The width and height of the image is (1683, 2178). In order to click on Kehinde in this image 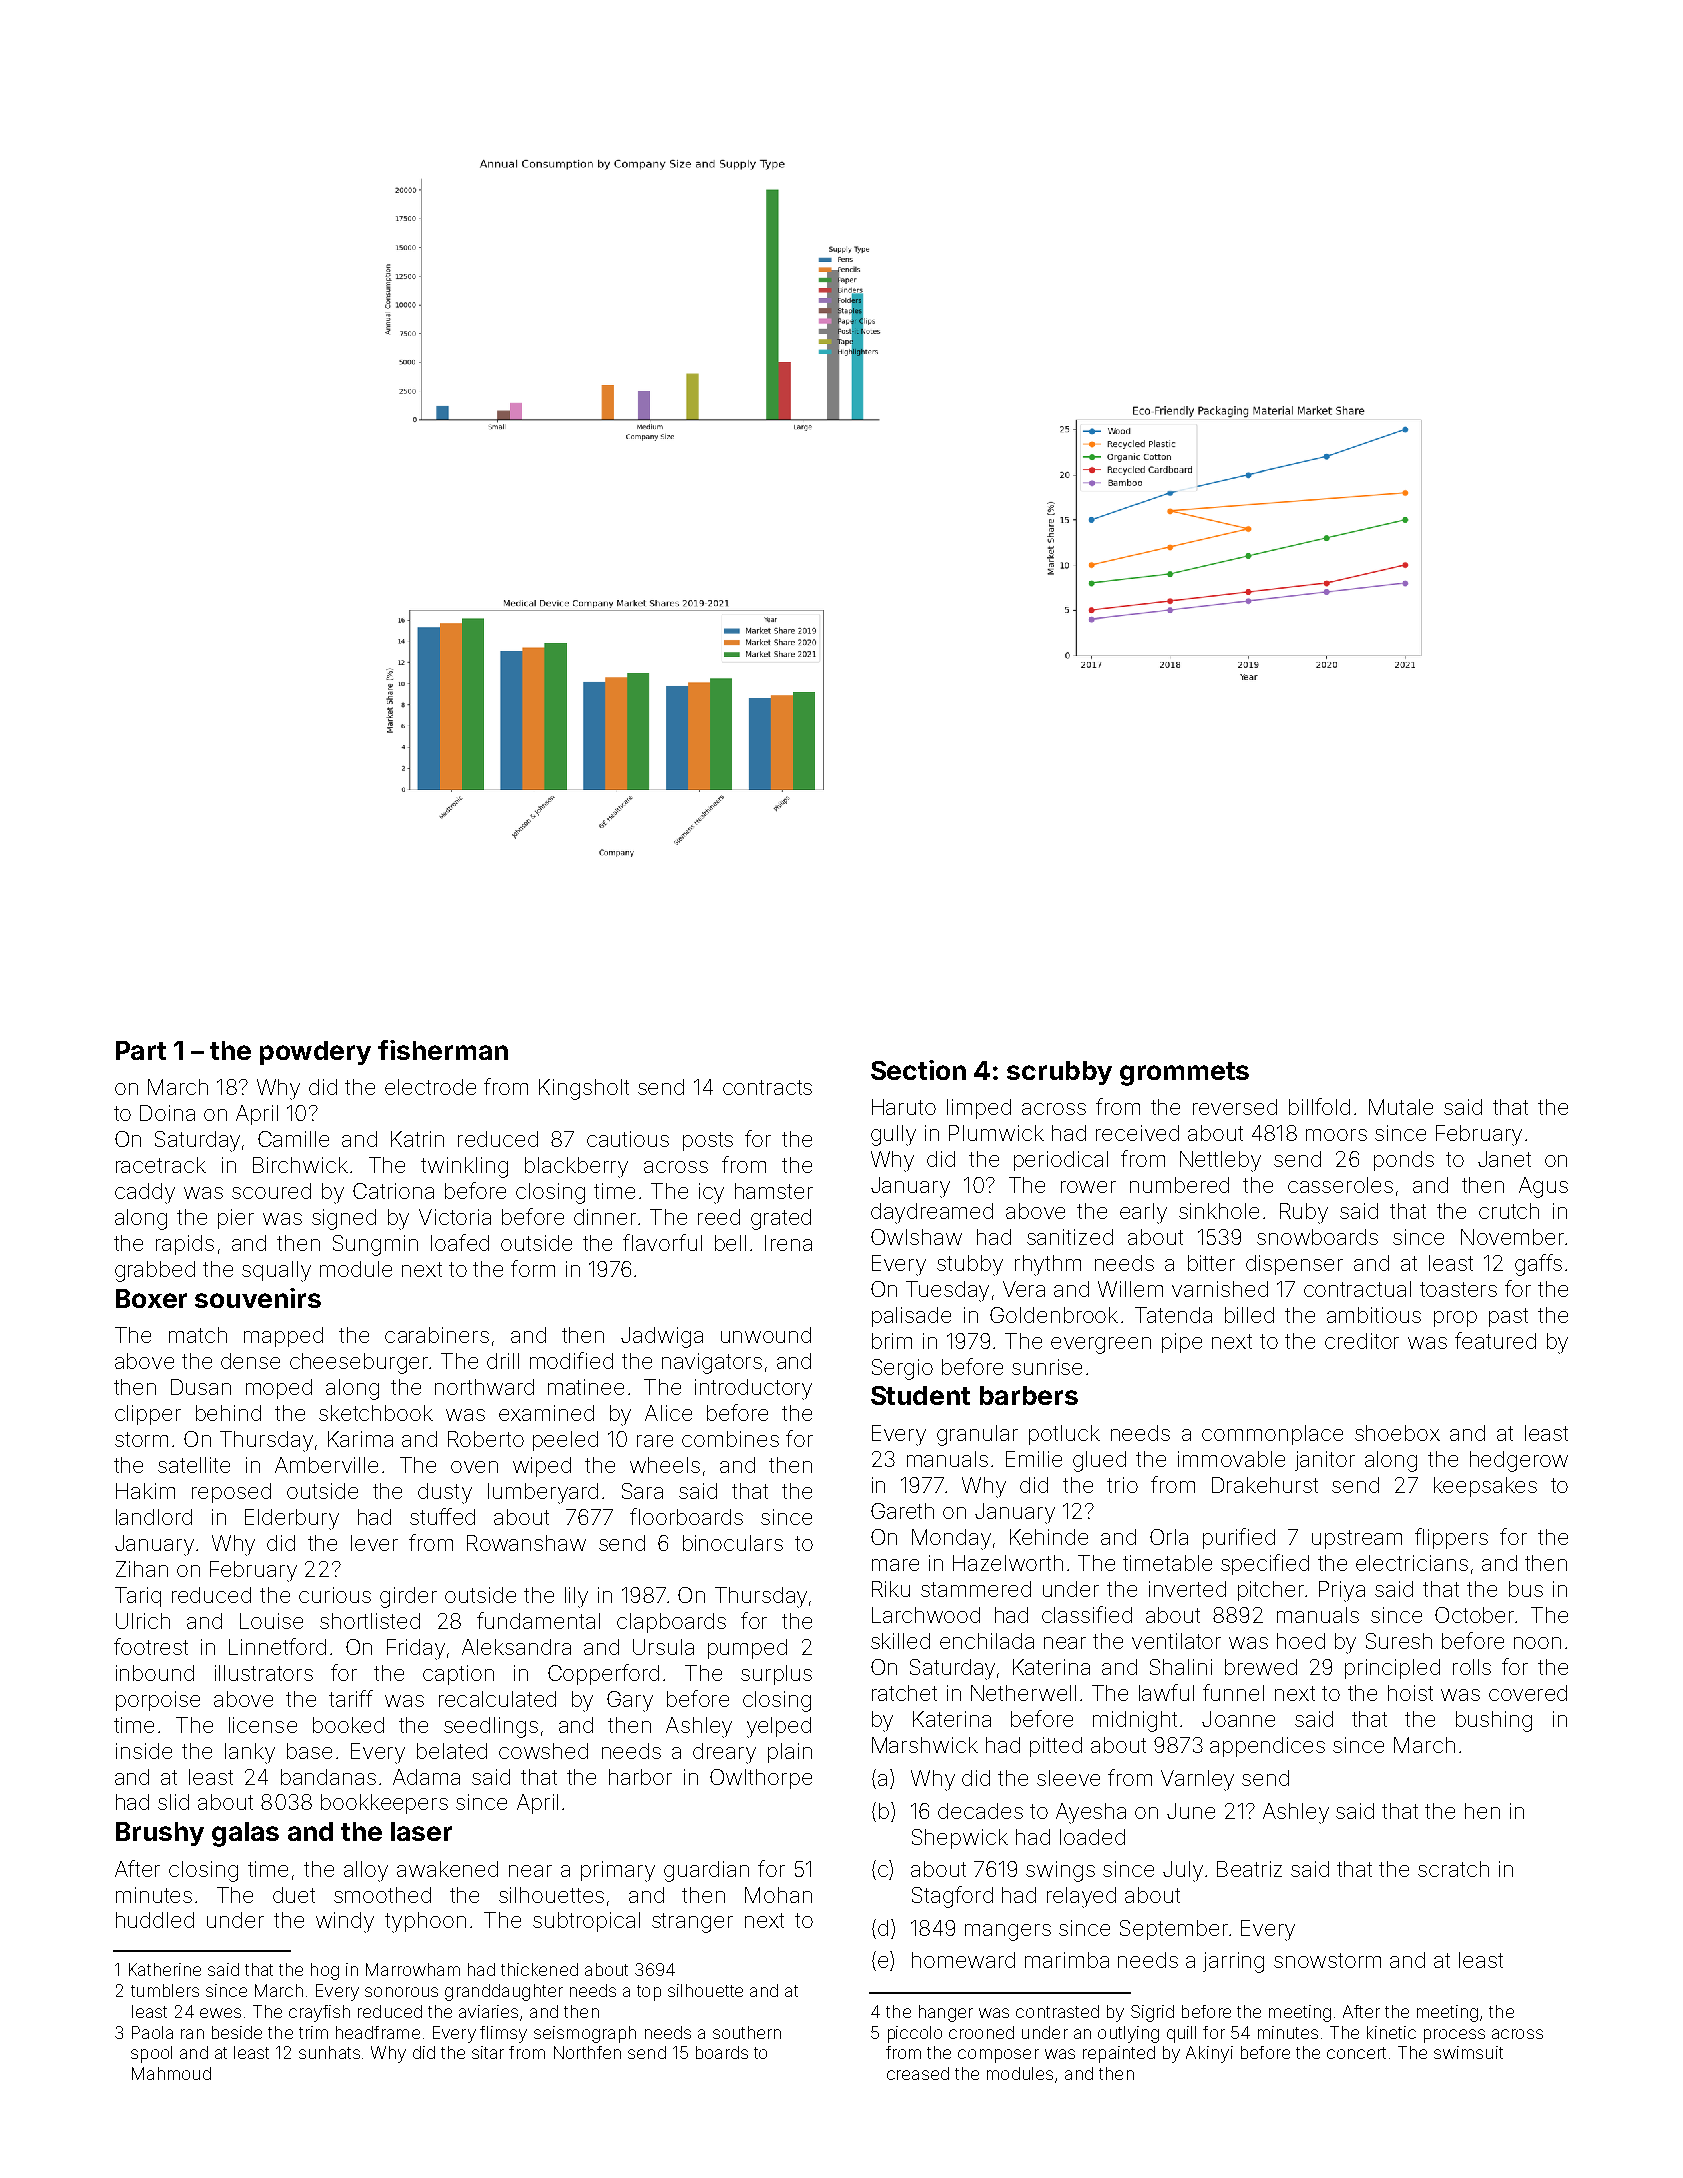, I will do `click(1049, 1537)`.
